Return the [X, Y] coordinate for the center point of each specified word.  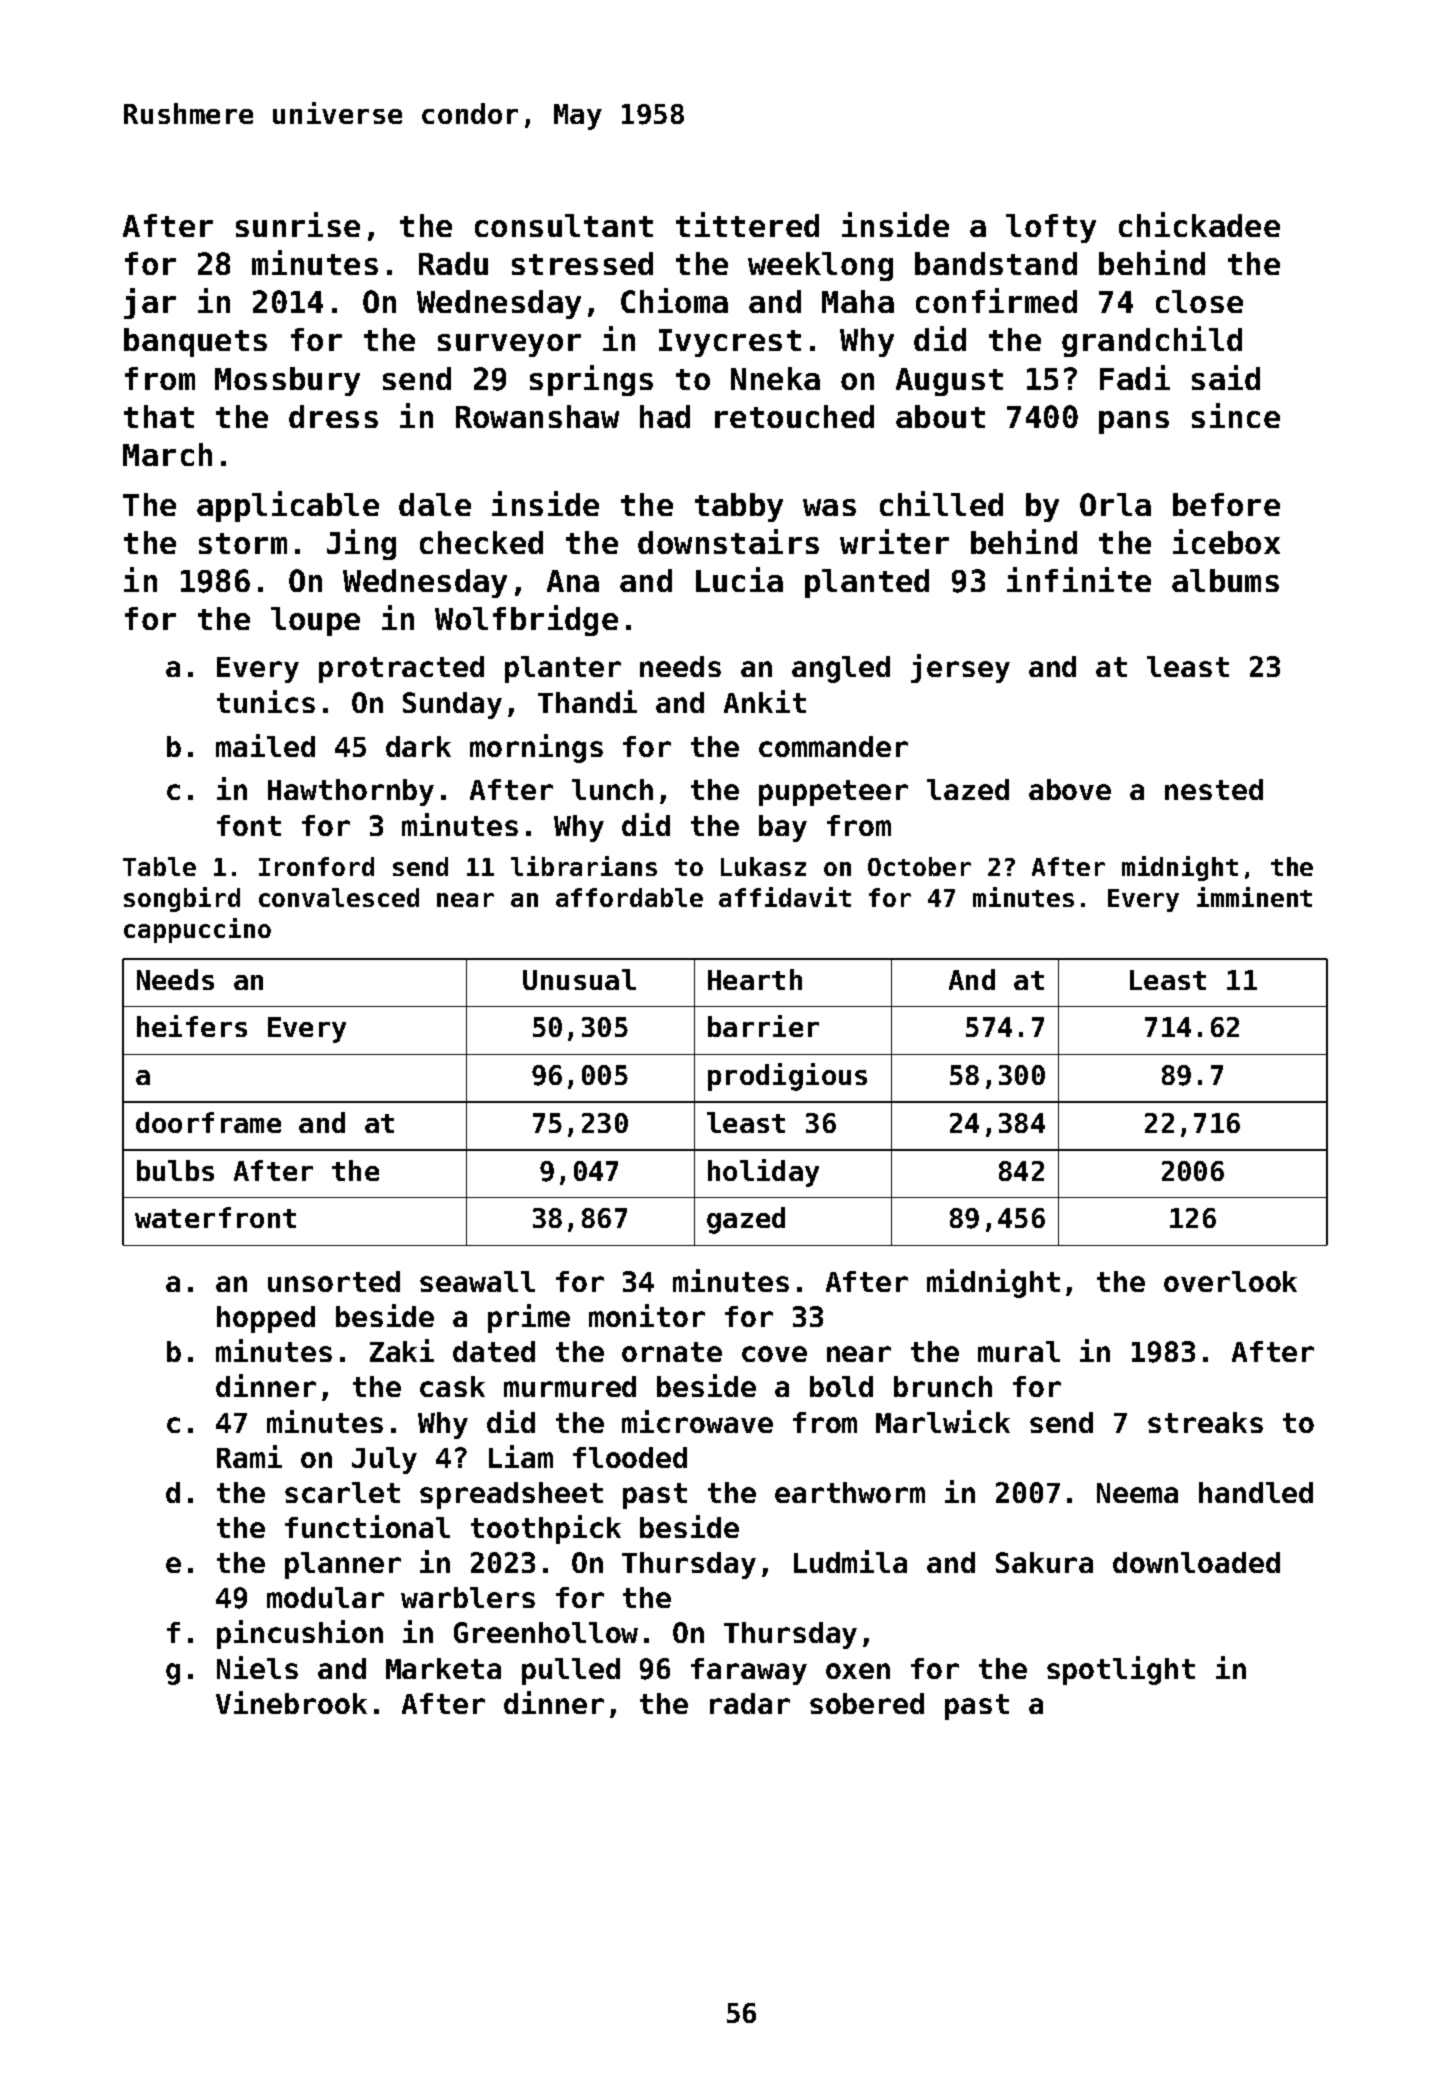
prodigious [787, 1077]
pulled [571, 1671]
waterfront [215, 1217]
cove [774, 1354]
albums [1225, 580]
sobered [867, 1703]
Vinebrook [291, 1702]
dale [435, 504]
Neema [1137, 1493]
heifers [192, 1026]
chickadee [1199, 224]
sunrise [298, 224]
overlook [1230, 1281]
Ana [573, 581]
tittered [747, 224]
